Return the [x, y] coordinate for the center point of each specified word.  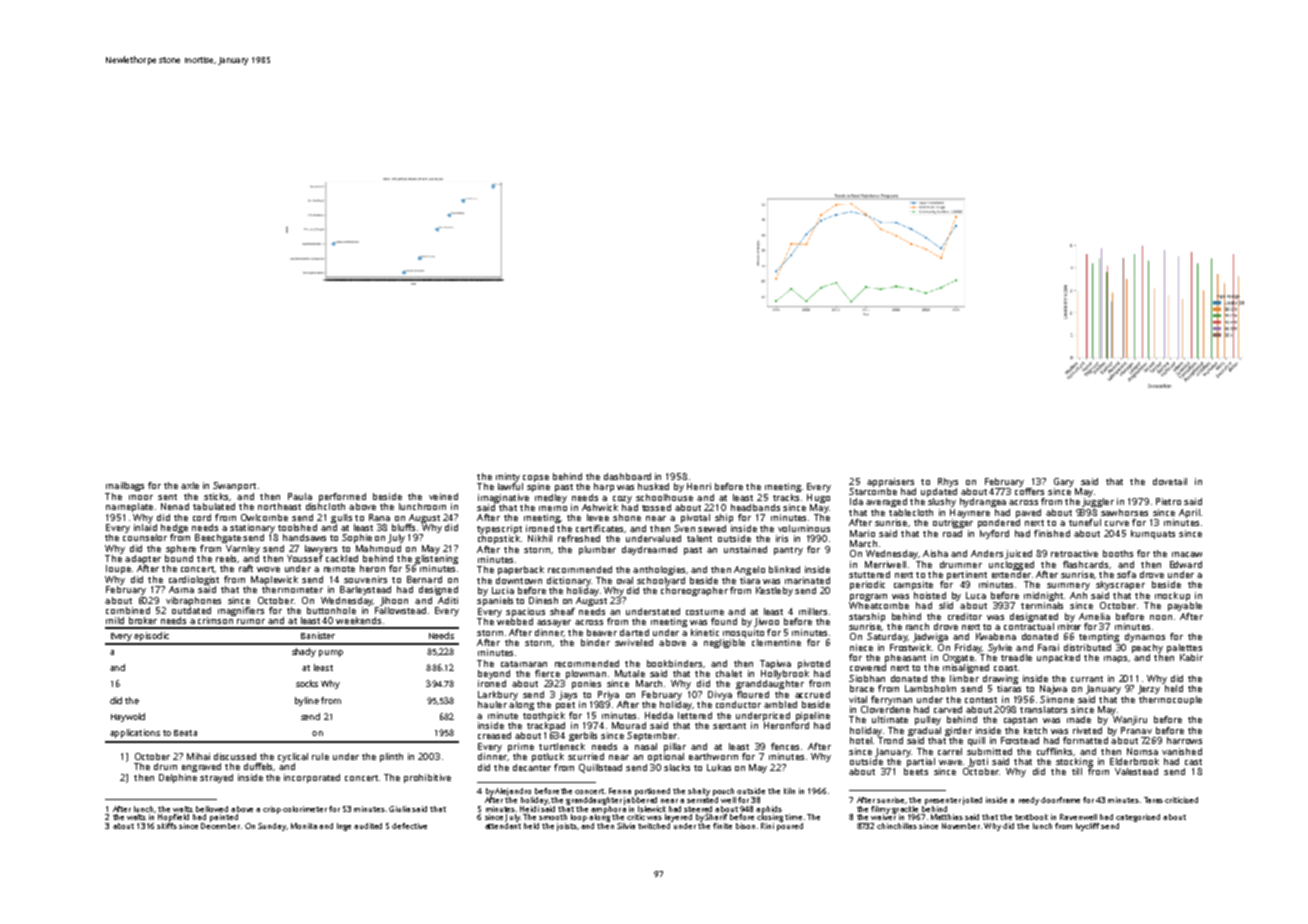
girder [958, 731]
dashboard [627, 476]
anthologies [659, 570]
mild [115, 620]
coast [1005, 668]
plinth [391, 757]
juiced [1018, 554]
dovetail [1170, 481]
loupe [118, 569]
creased [494, 735]
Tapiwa [775, 664]
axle [190, 485]
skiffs [167, 826]
